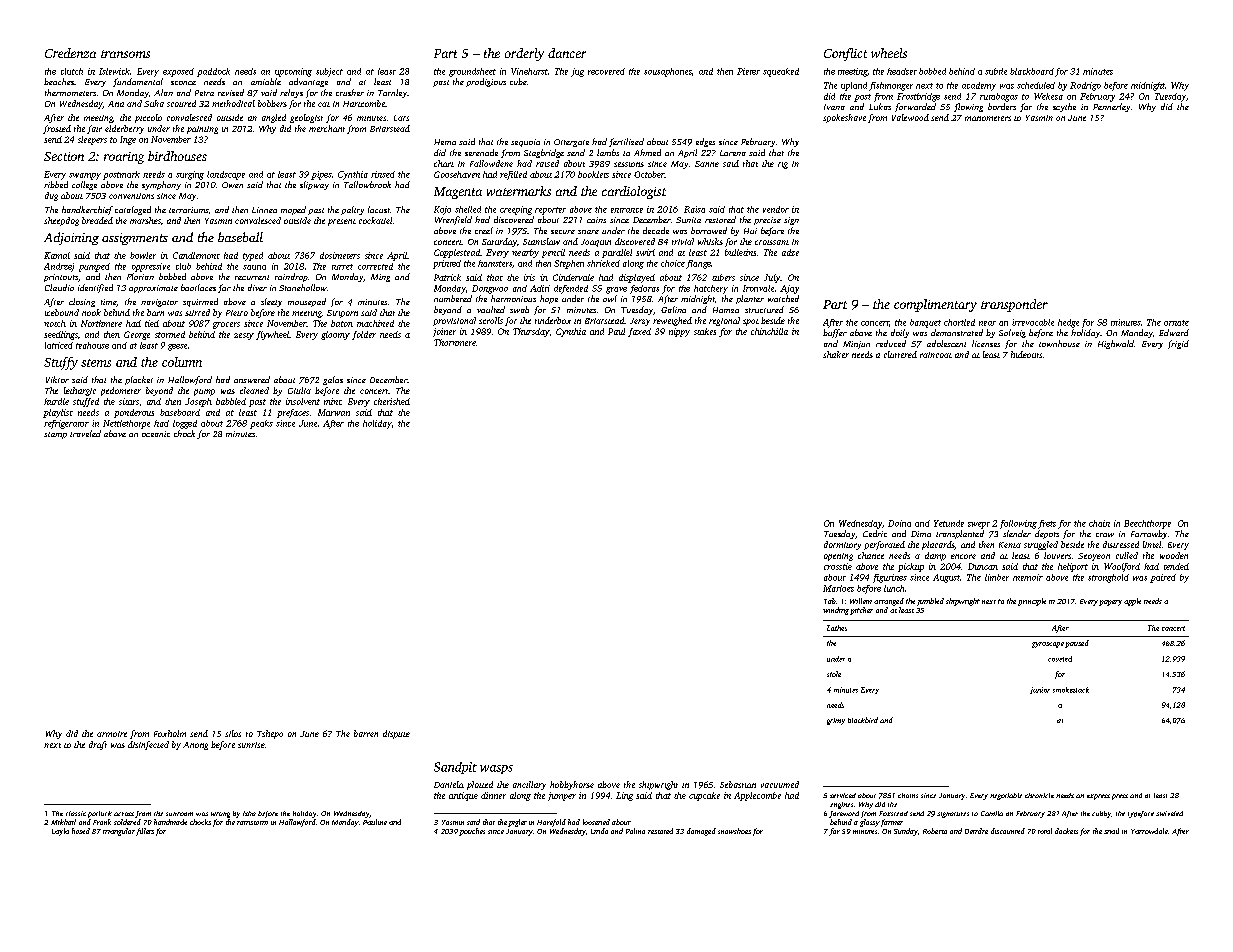  I want to click on jug, so click(577, 72).
